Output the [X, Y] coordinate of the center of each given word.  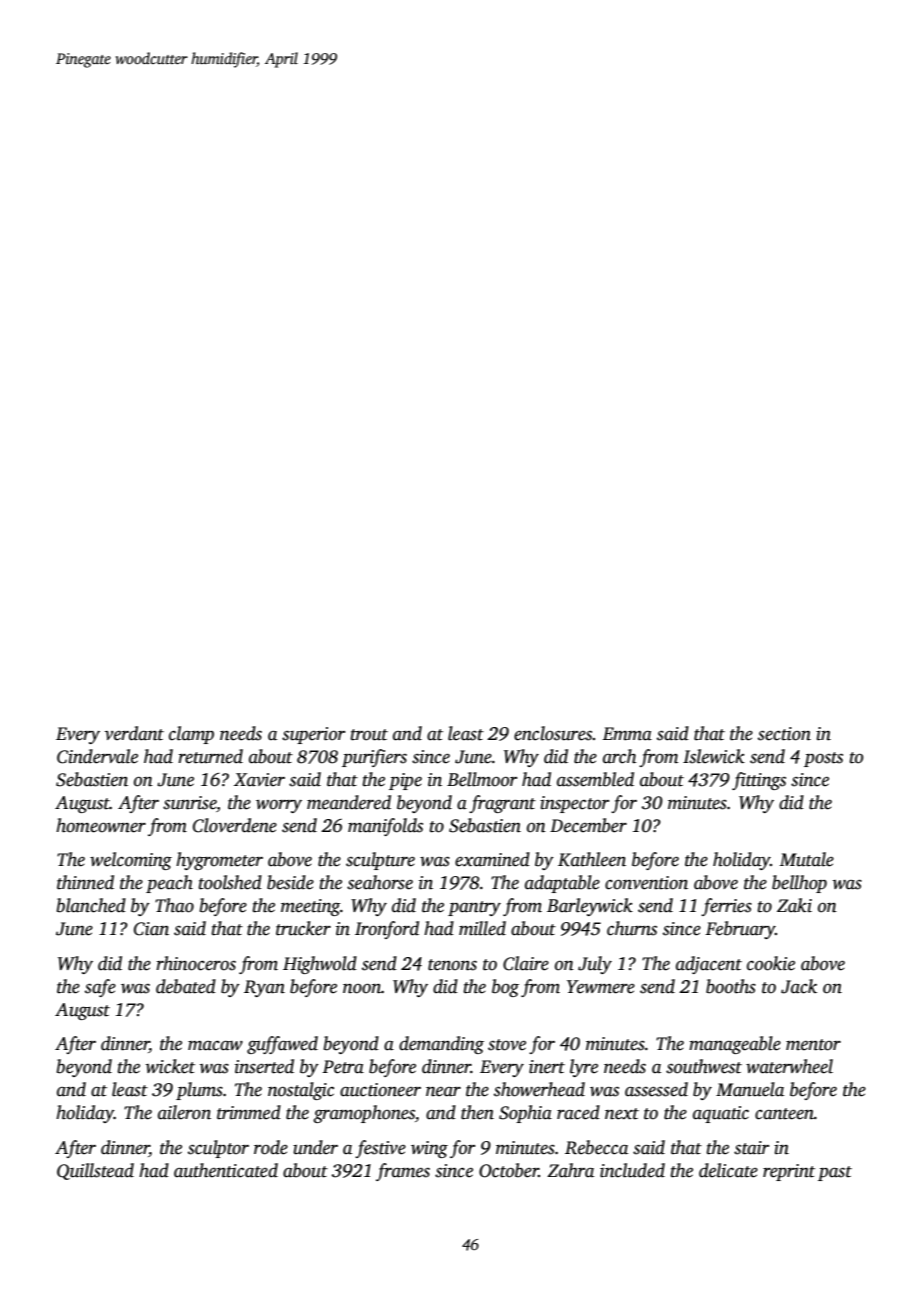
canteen [784, 1114]
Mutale [807, 859]
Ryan [264, 988]
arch [619, 756]
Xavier [259, 780]
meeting [310, 907]
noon [362, 988]
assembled [595, 779]
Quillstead [95, 1171]
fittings [759, 781]
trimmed [249, 1112]
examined [492, 859]
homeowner [101, 825]
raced [578, 1112]
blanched [91, 905]
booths [731, 986]
